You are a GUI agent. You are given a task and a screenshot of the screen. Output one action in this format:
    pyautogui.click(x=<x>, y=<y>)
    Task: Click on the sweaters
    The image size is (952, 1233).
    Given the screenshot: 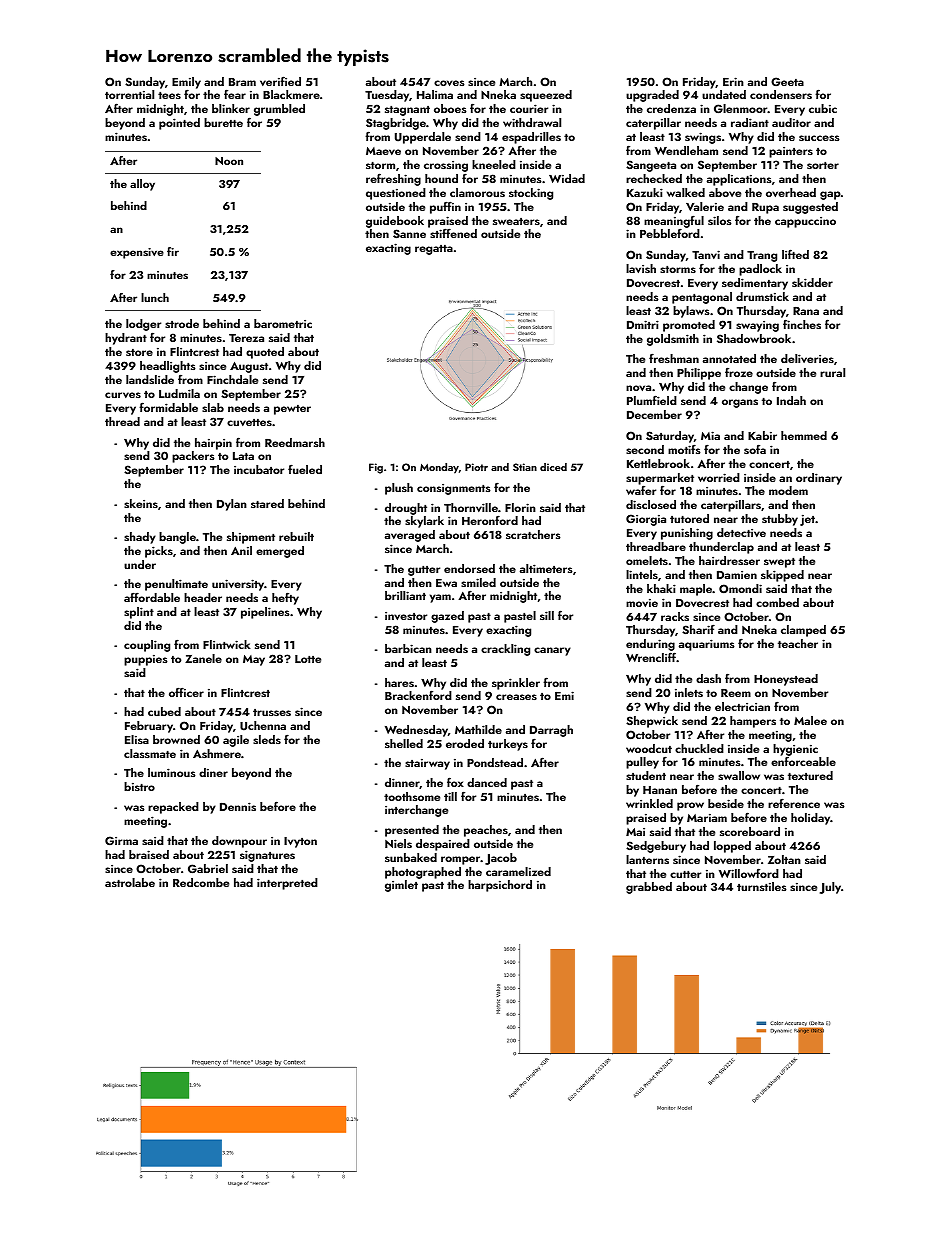 What is the action you would take?
    pyautogui.click(x=516, y=221)
